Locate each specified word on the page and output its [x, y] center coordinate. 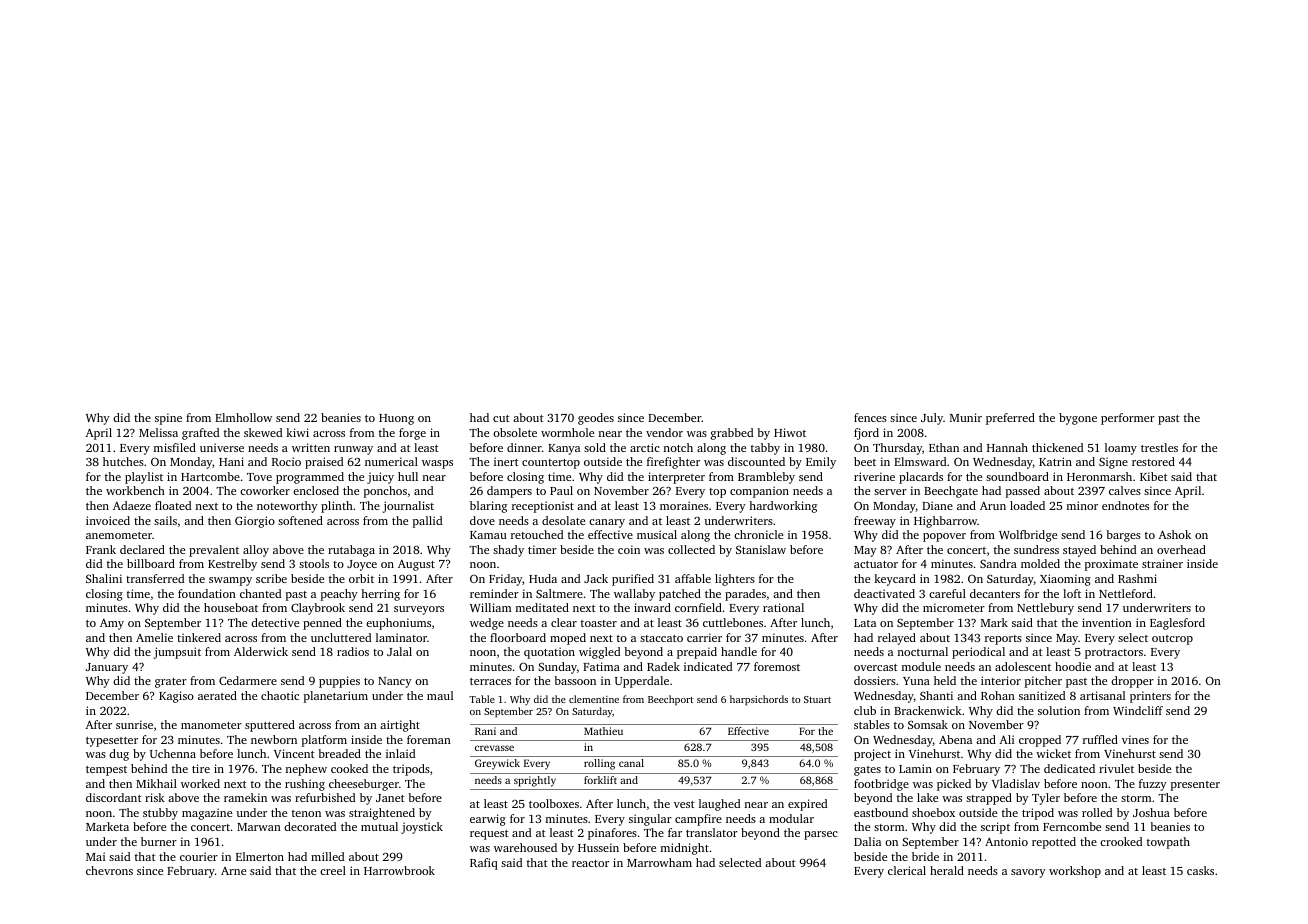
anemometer [119, 535]
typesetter [112, 742]
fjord [866, 434]
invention [1107, 622]
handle [739, 651]
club [865, 710]
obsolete [515, 432]
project [872, 755]
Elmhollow [243, 417]
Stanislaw [761, 549]
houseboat [231, 607]
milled [327, 856]
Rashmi [1137, 578]
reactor [590, 863]
